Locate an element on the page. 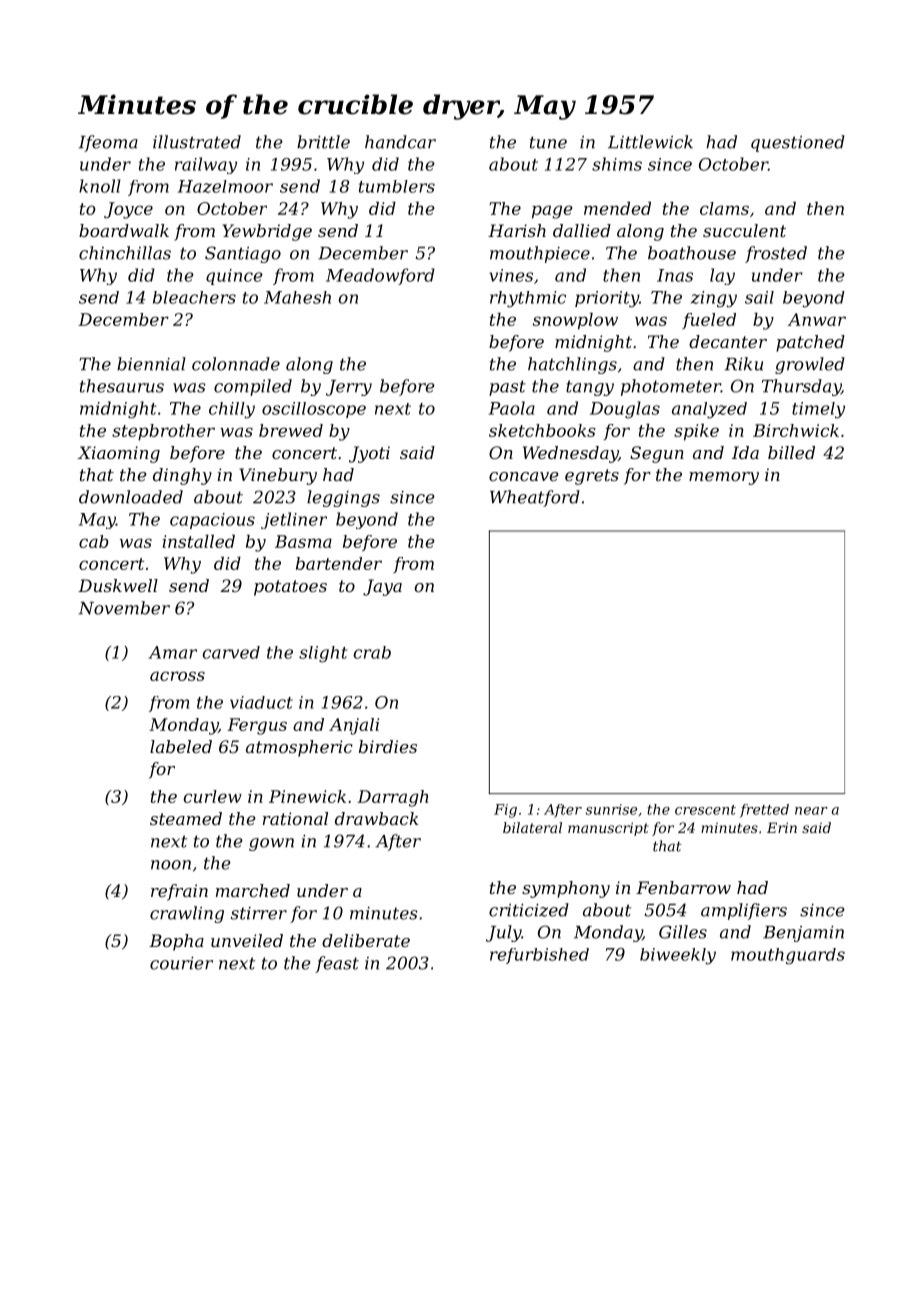 This image has height=1311, width=924. questioned is located at coordinates (798, 143).
